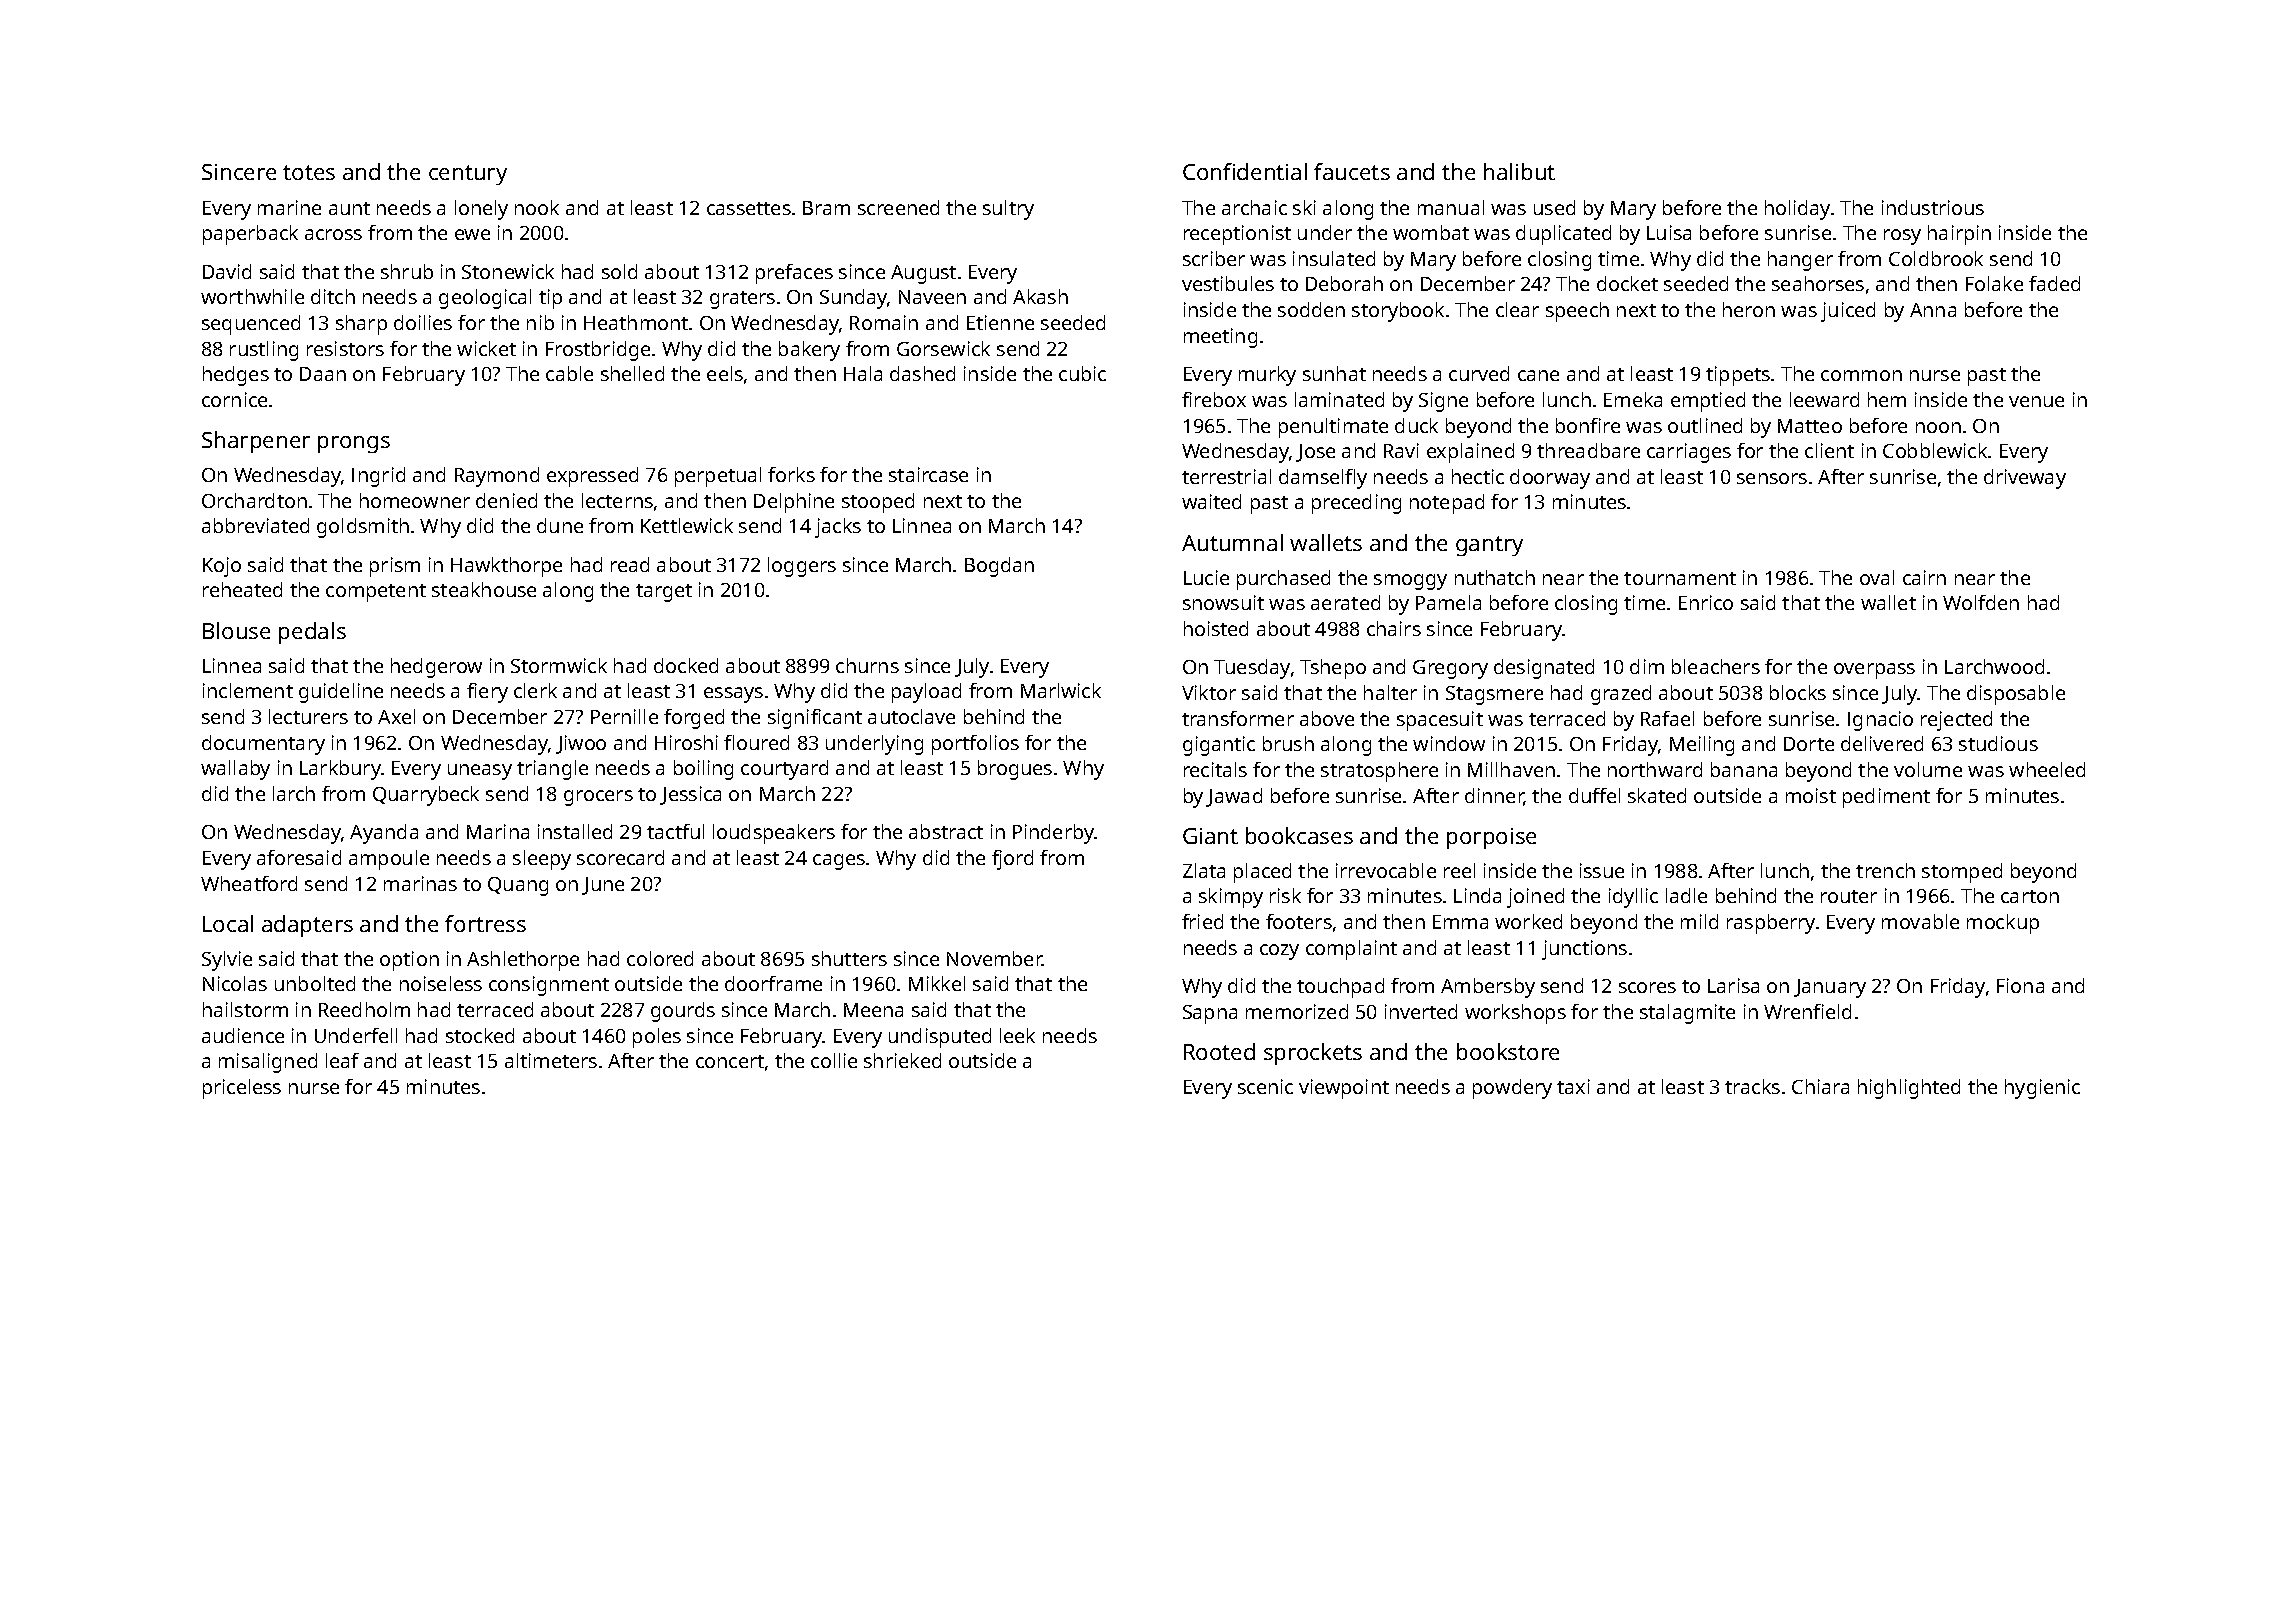 This image has width=2292, height=1620. I want to click on cane, so click(1538, 375).
